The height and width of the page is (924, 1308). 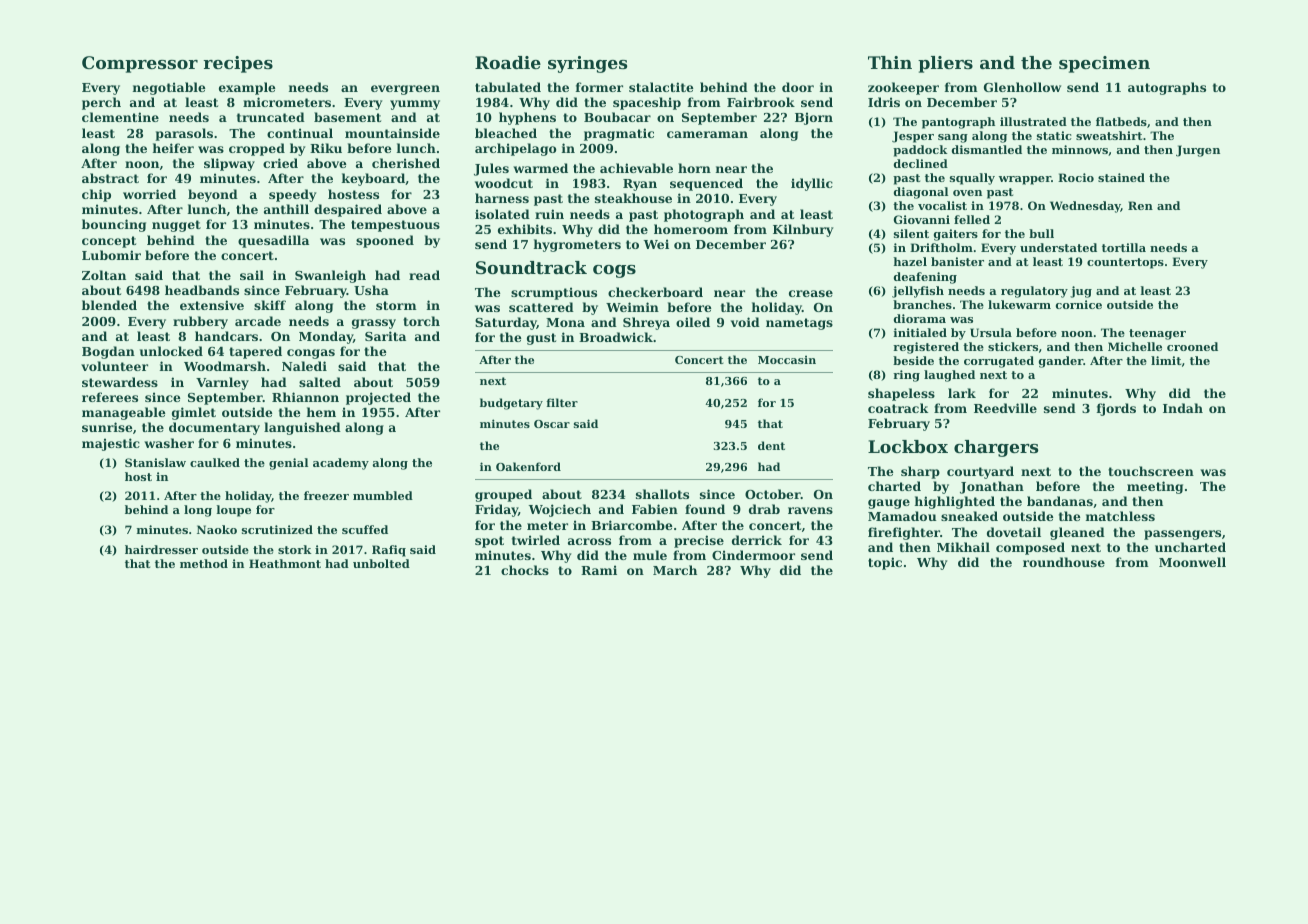 What do you see at coordinates (1125, 263) in the page?
I see `countertops` at bounding box center [1125, 263].
